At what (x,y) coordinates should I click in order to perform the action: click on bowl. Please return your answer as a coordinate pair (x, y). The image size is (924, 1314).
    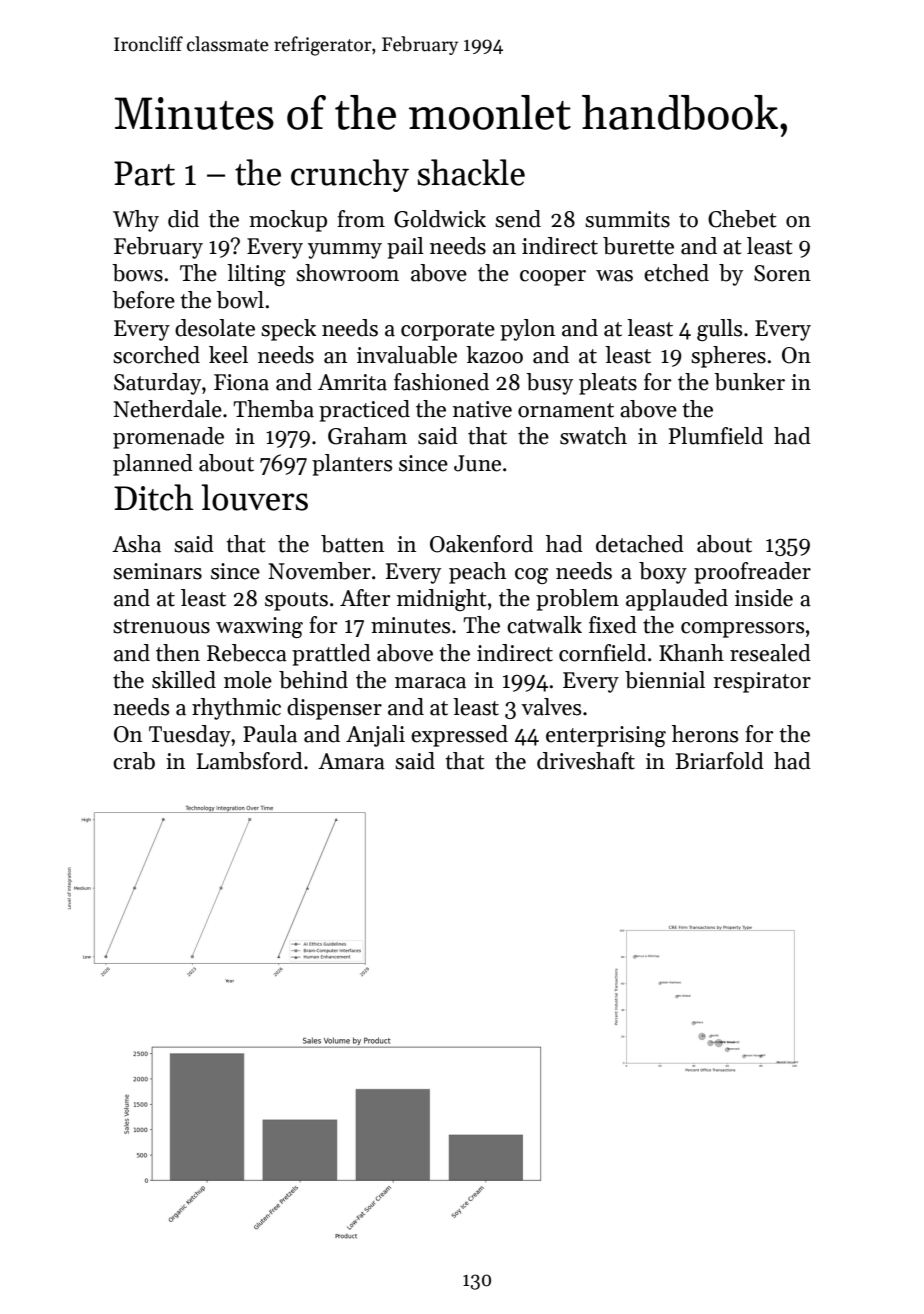
    Looking at the image, I should click on (240, 300).
